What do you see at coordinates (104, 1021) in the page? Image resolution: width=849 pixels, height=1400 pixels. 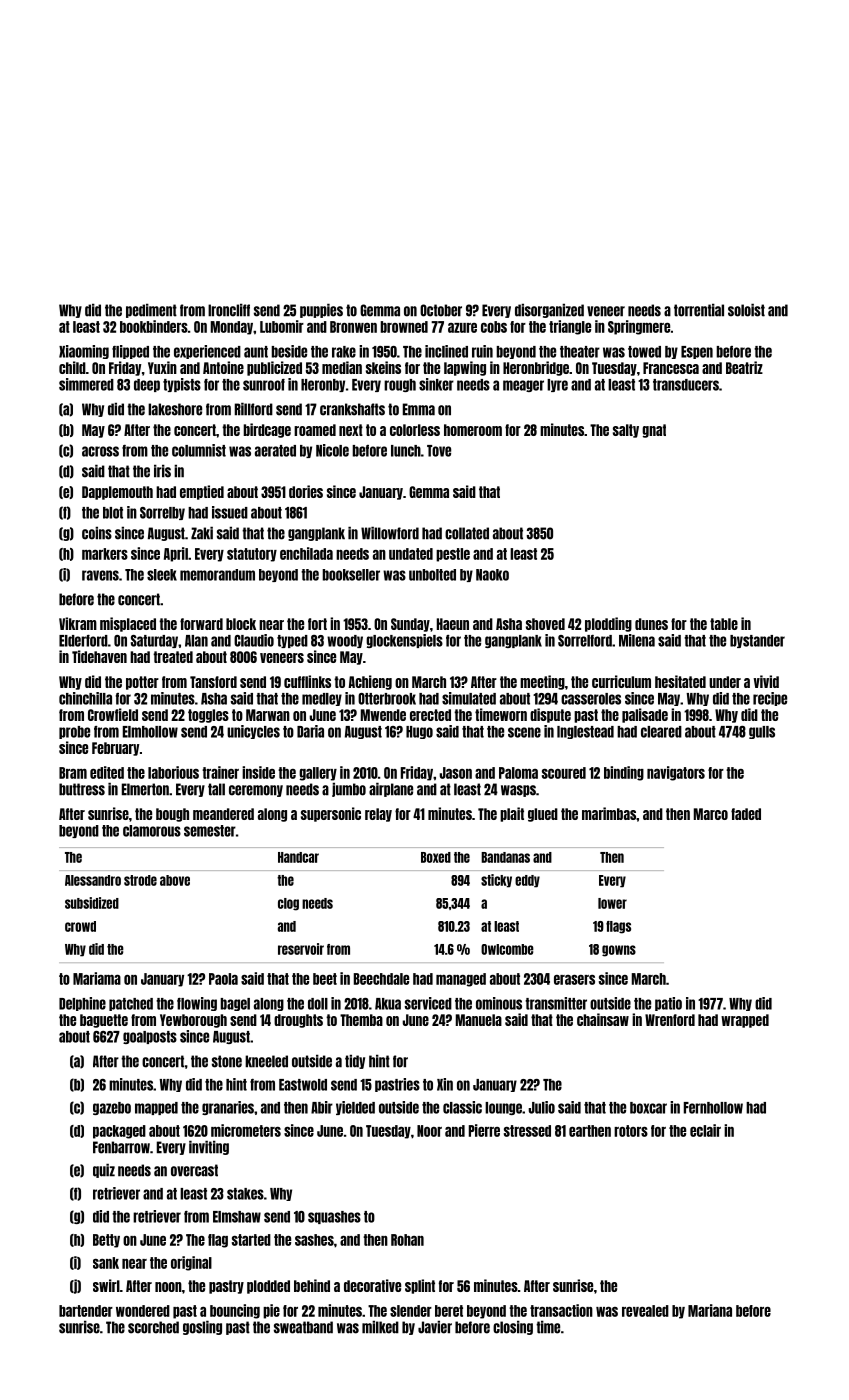 I see `baguette` at bounding box center [104, 1021].
